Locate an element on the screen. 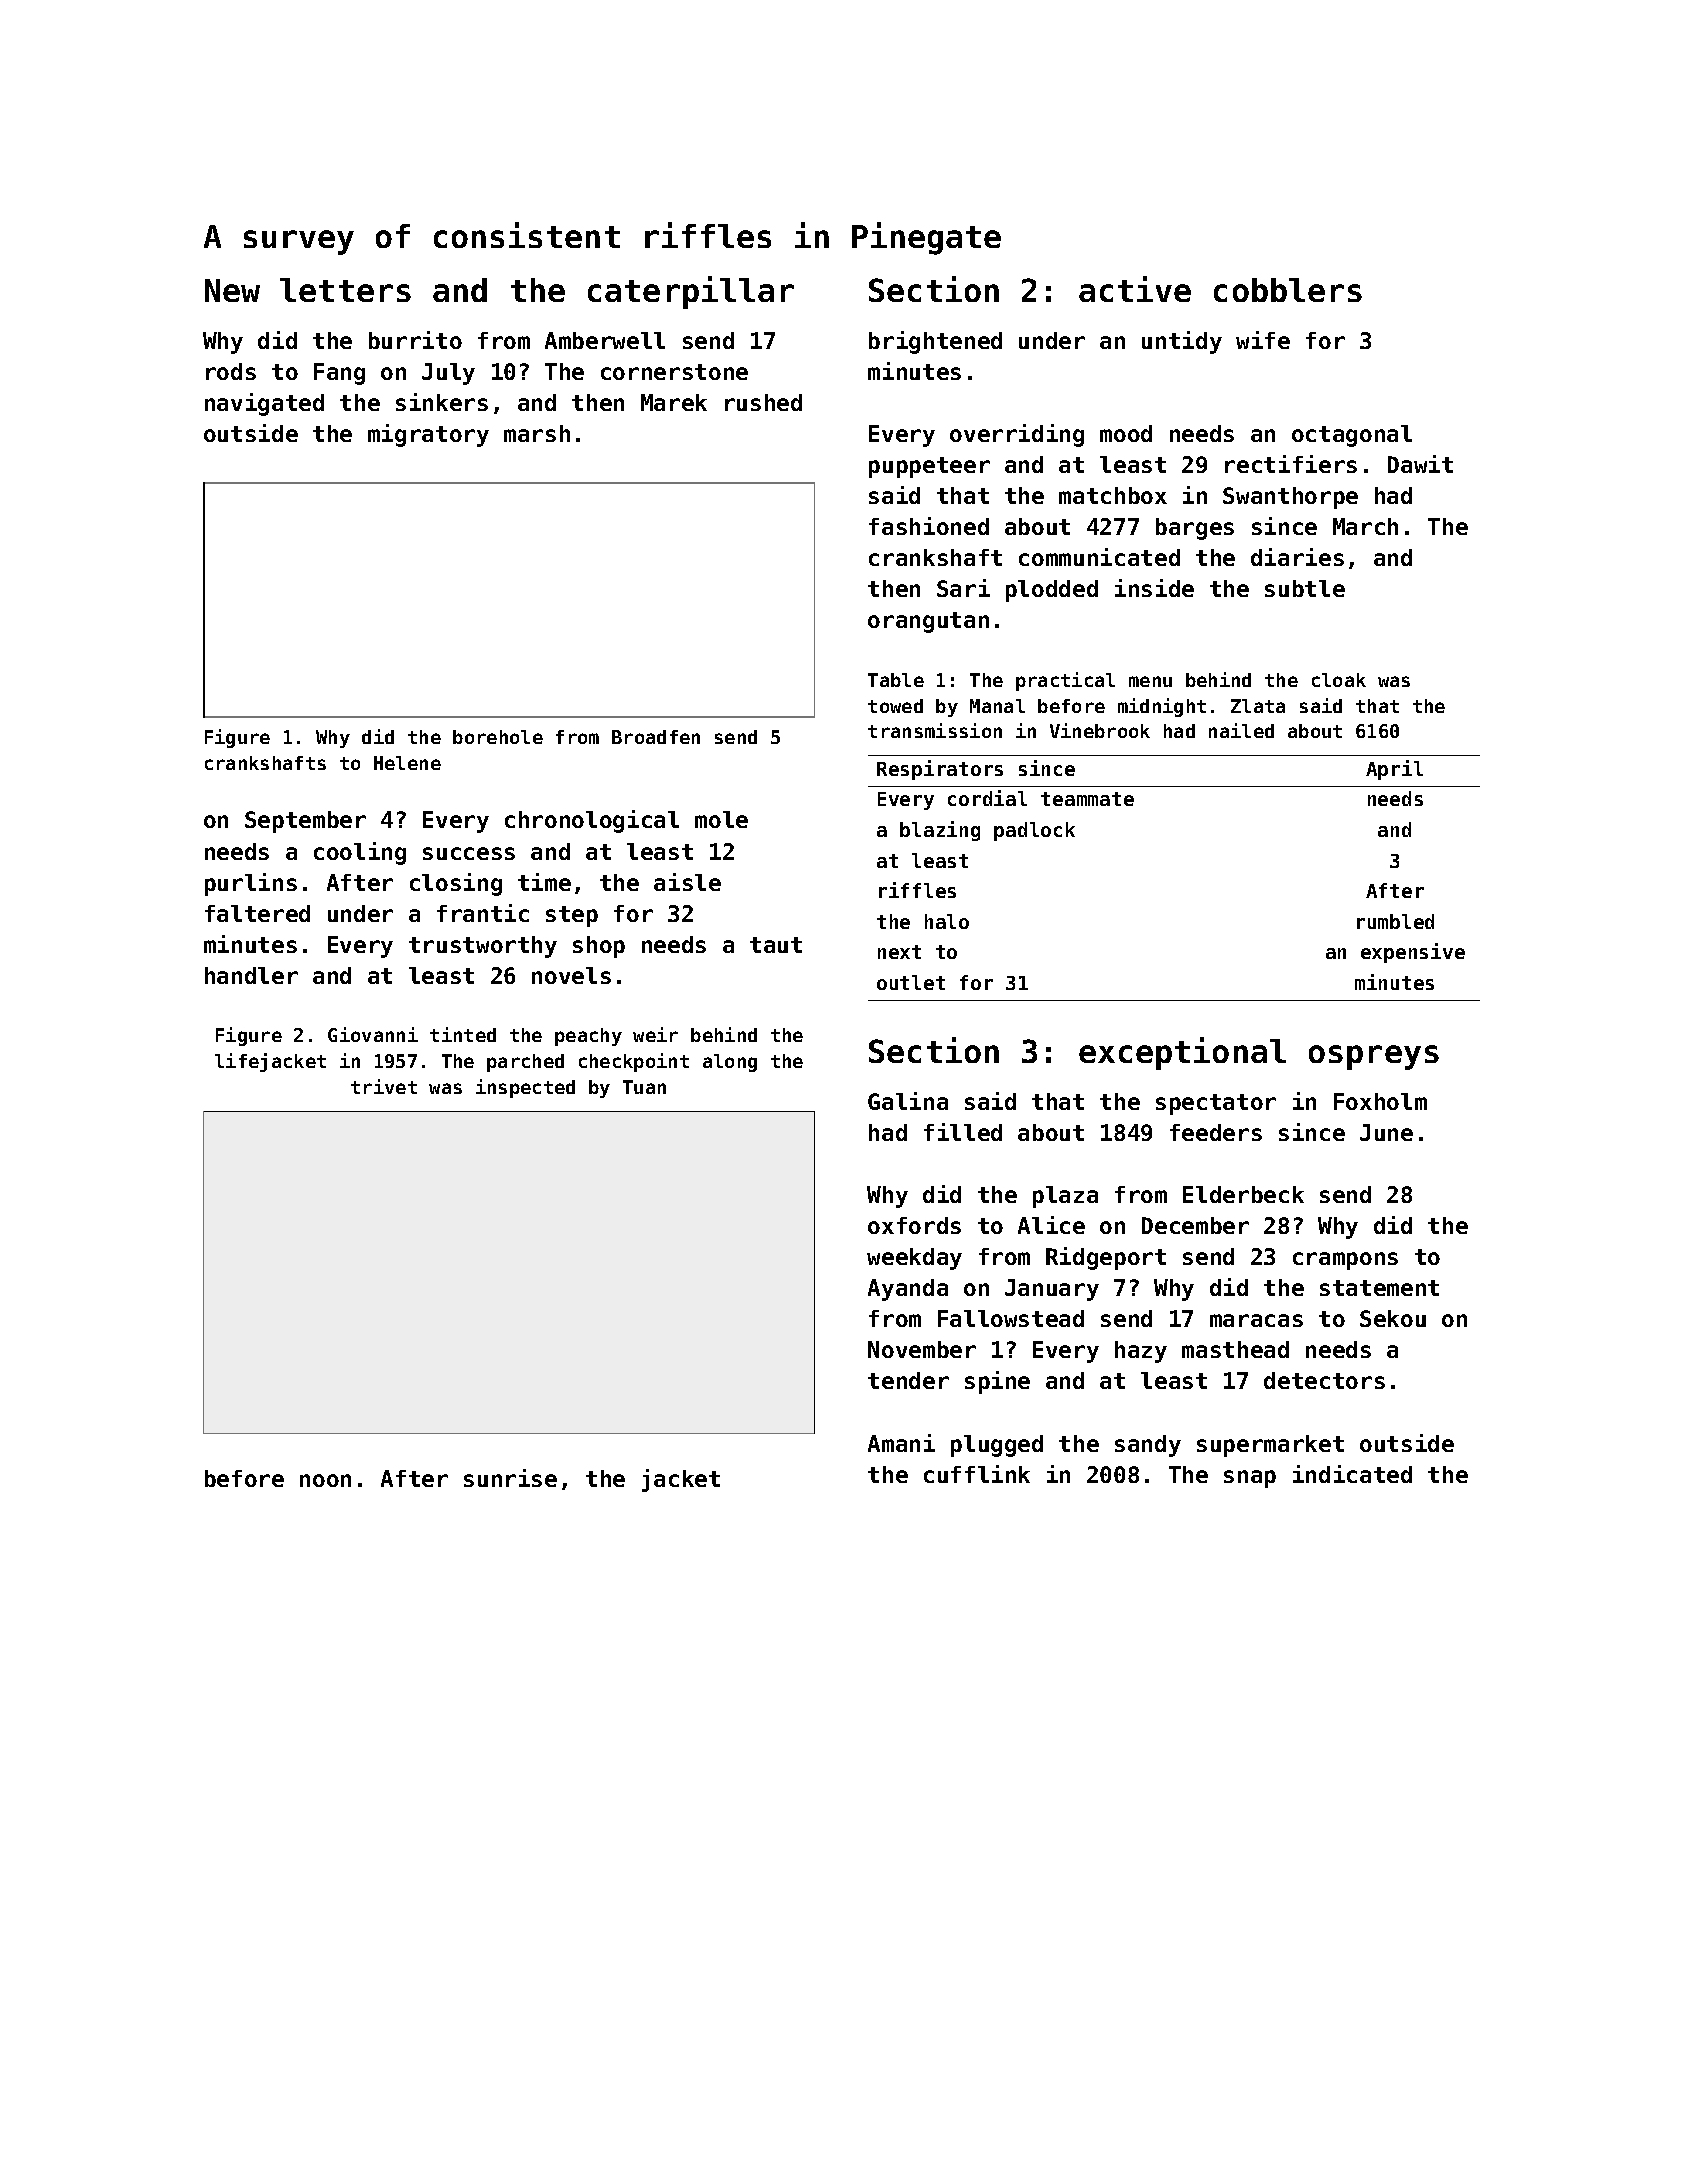 The height and width of the screenshot is (2178, 1683). cobblers is located at coordinates (1288, 290).
